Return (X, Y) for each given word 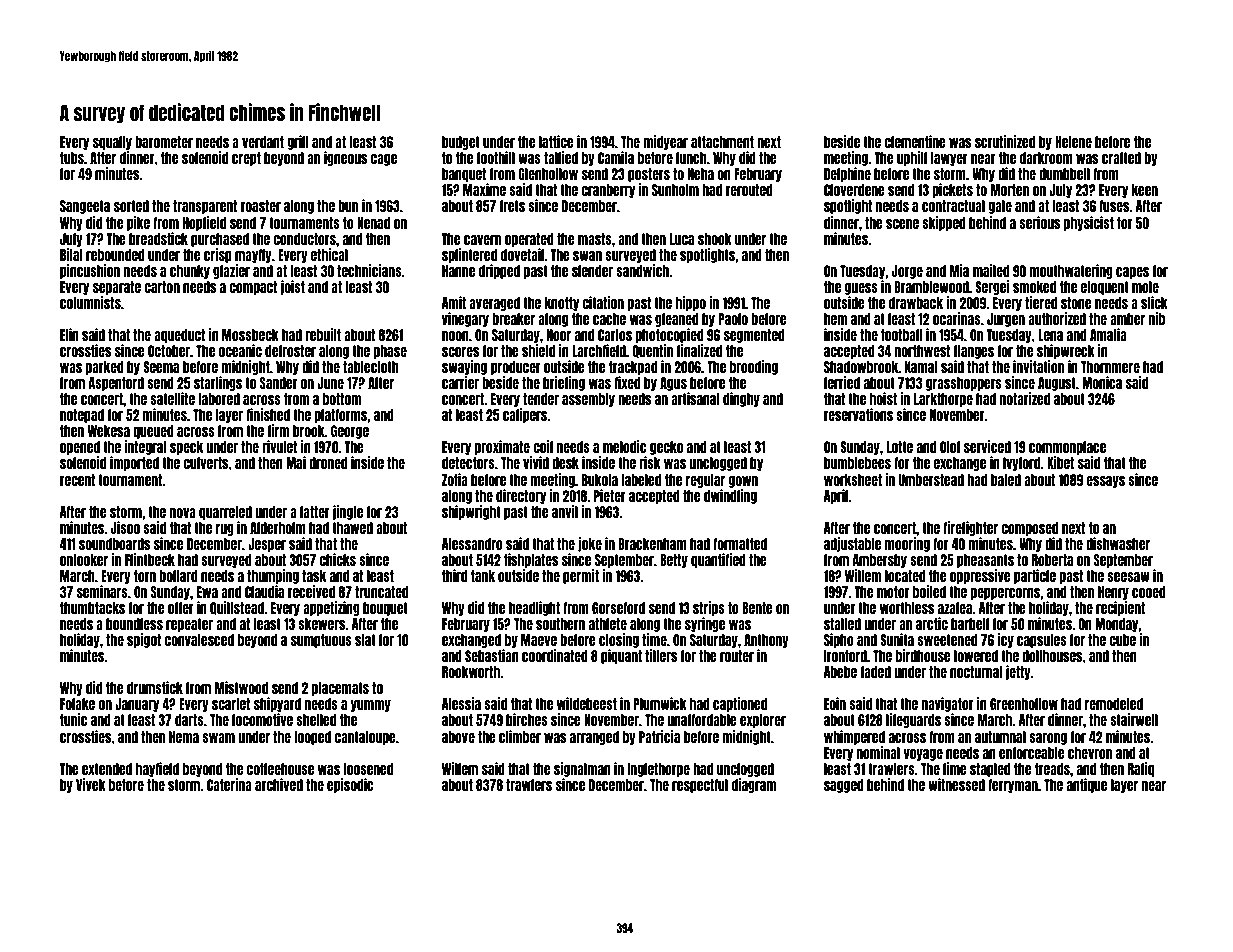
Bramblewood (932, 287)
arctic (932, 623)
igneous (345, 158)
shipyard (277, 704)
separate (117, 288)
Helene (1073, 142)
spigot (144, 640)
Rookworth (471, 672)
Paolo (733, 319)
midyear (665, 142)
